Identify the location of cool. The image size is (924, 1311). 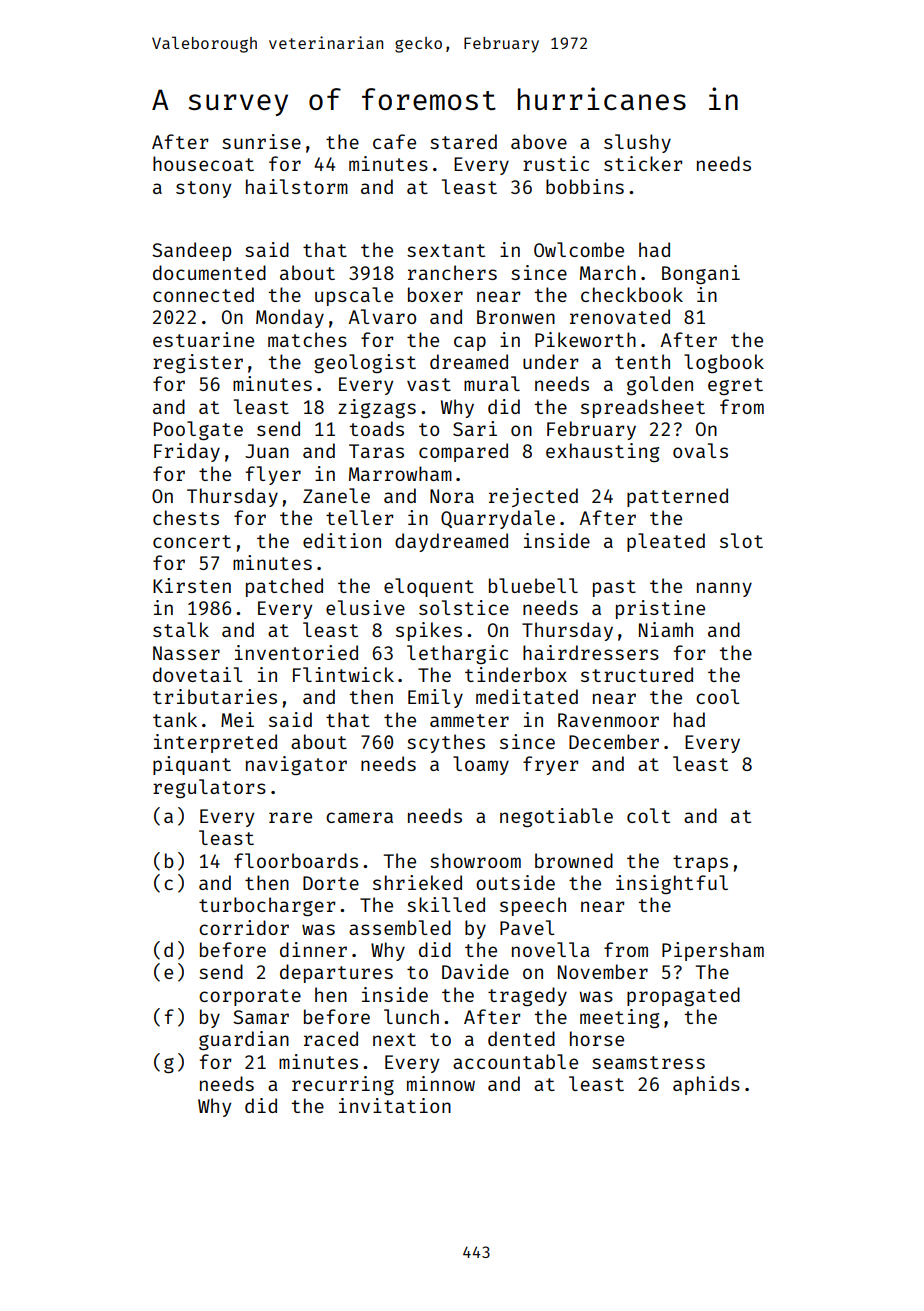
(718, 696).
